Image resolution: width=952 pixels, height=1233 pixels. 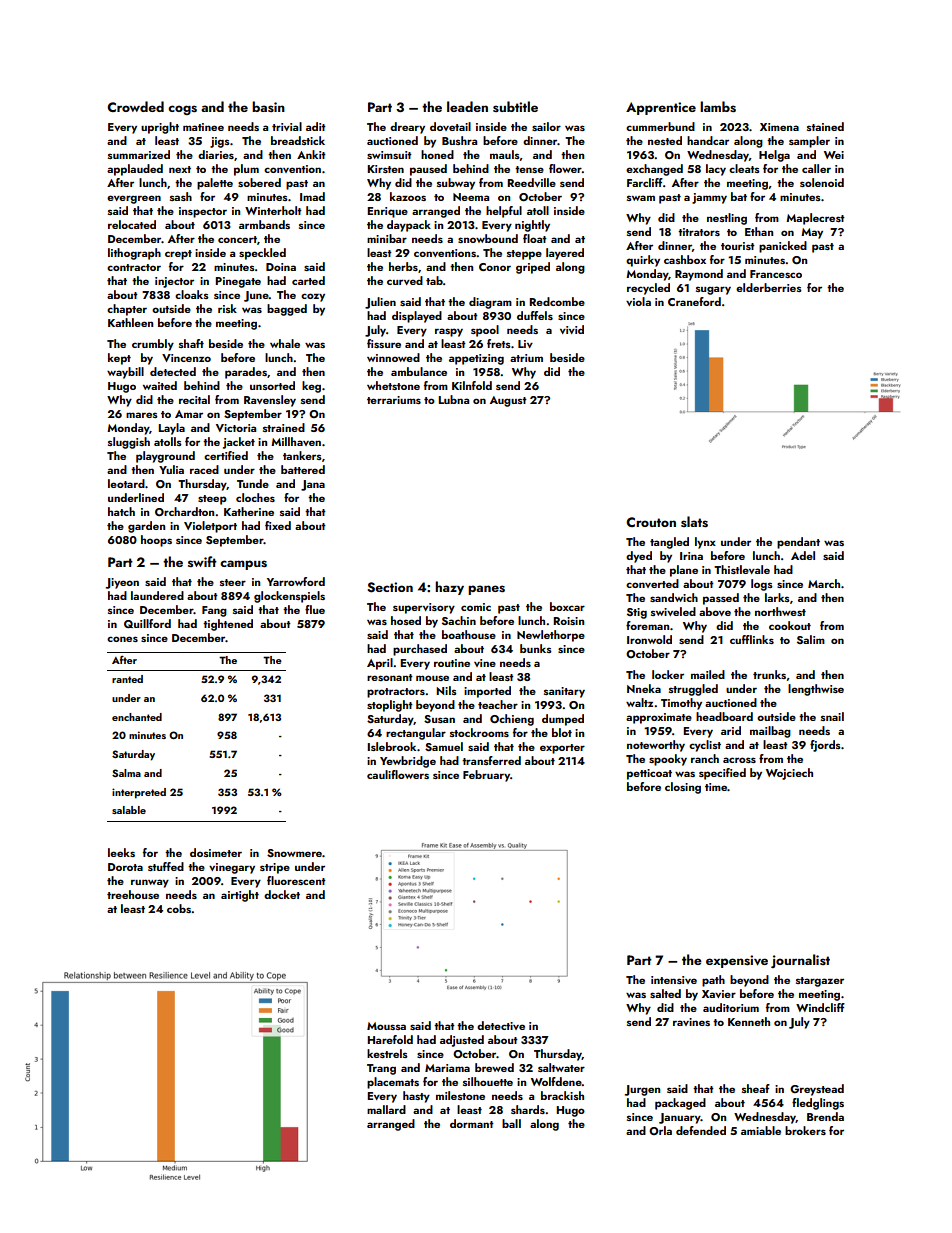 I want to click on slats, so click(x=694, y=521).
